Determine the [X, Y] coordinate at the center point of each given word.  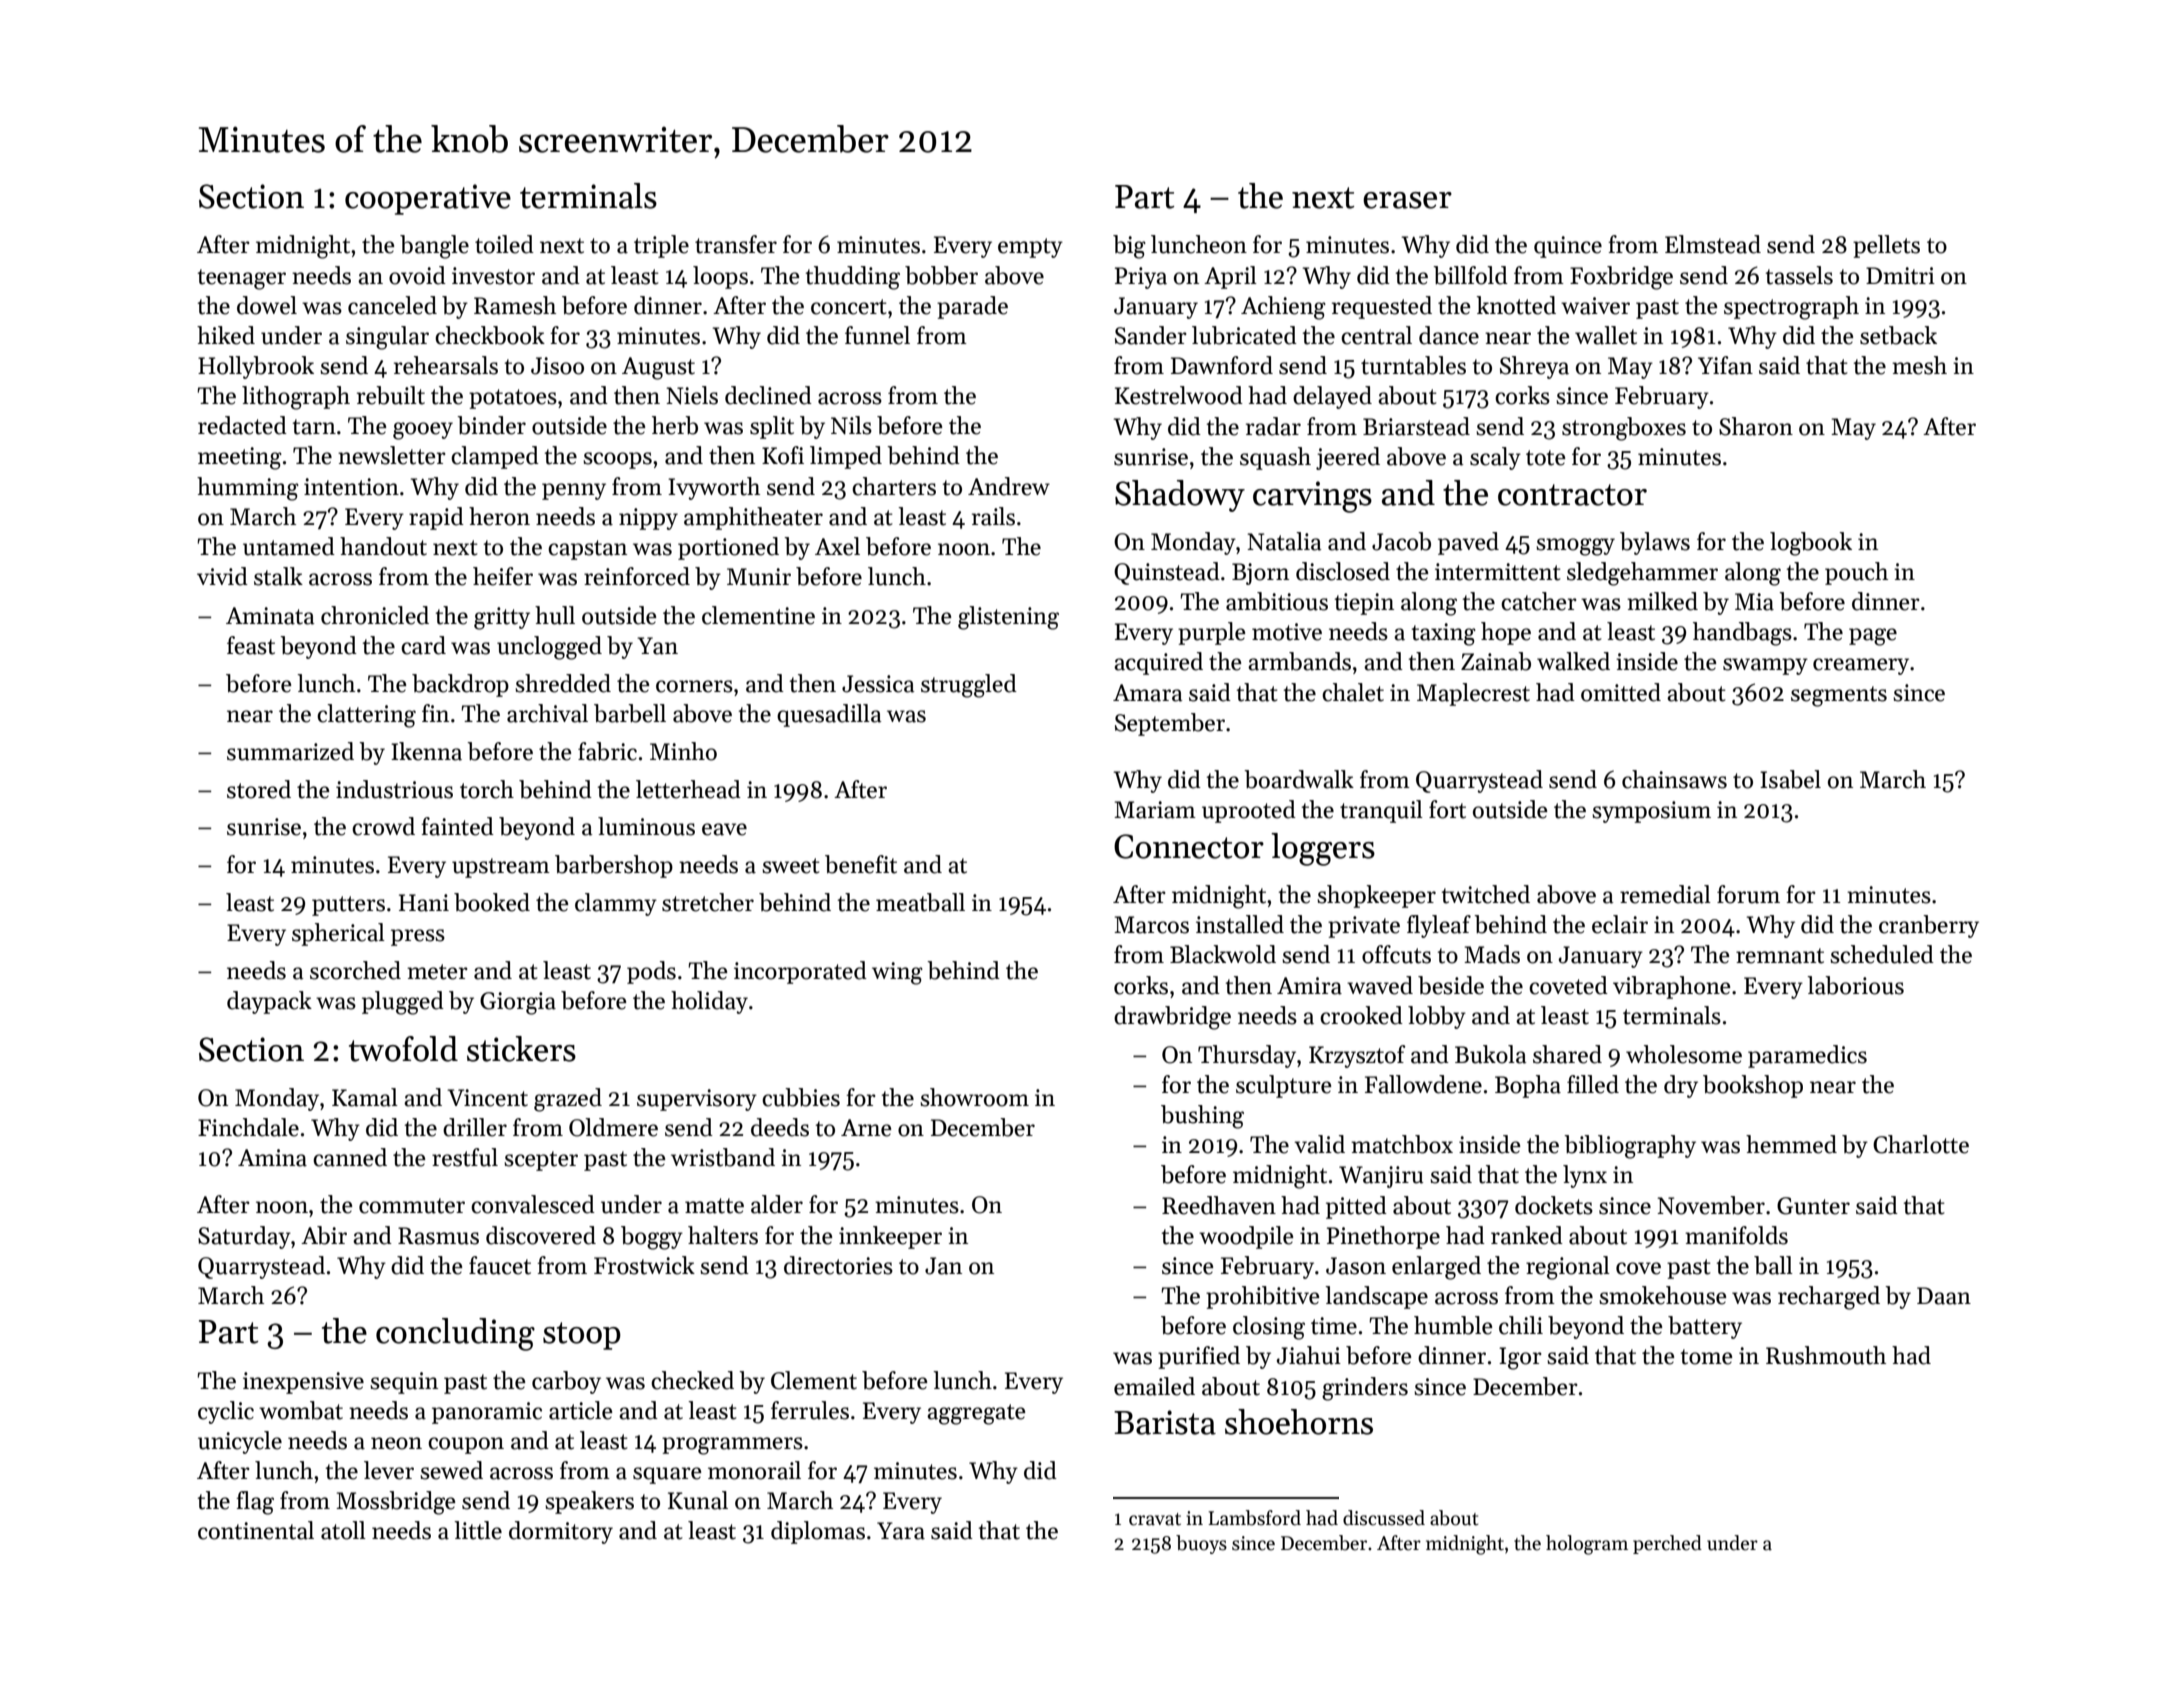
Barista [1165, 1422]
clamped [495, 457]
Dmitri [1900, 276]
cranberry [1929, 926]
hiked [226, 335]
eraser [1407, 200]
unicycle [240, 1442]
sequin [404, 1383]
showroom [974, 1097]
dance [1449, 335]
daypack [269, 1002]
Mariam [1155, 810]
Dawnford [1222, 365]
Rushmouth [1826, 1355]
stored [259, 789]
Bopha [1528, 1086]
